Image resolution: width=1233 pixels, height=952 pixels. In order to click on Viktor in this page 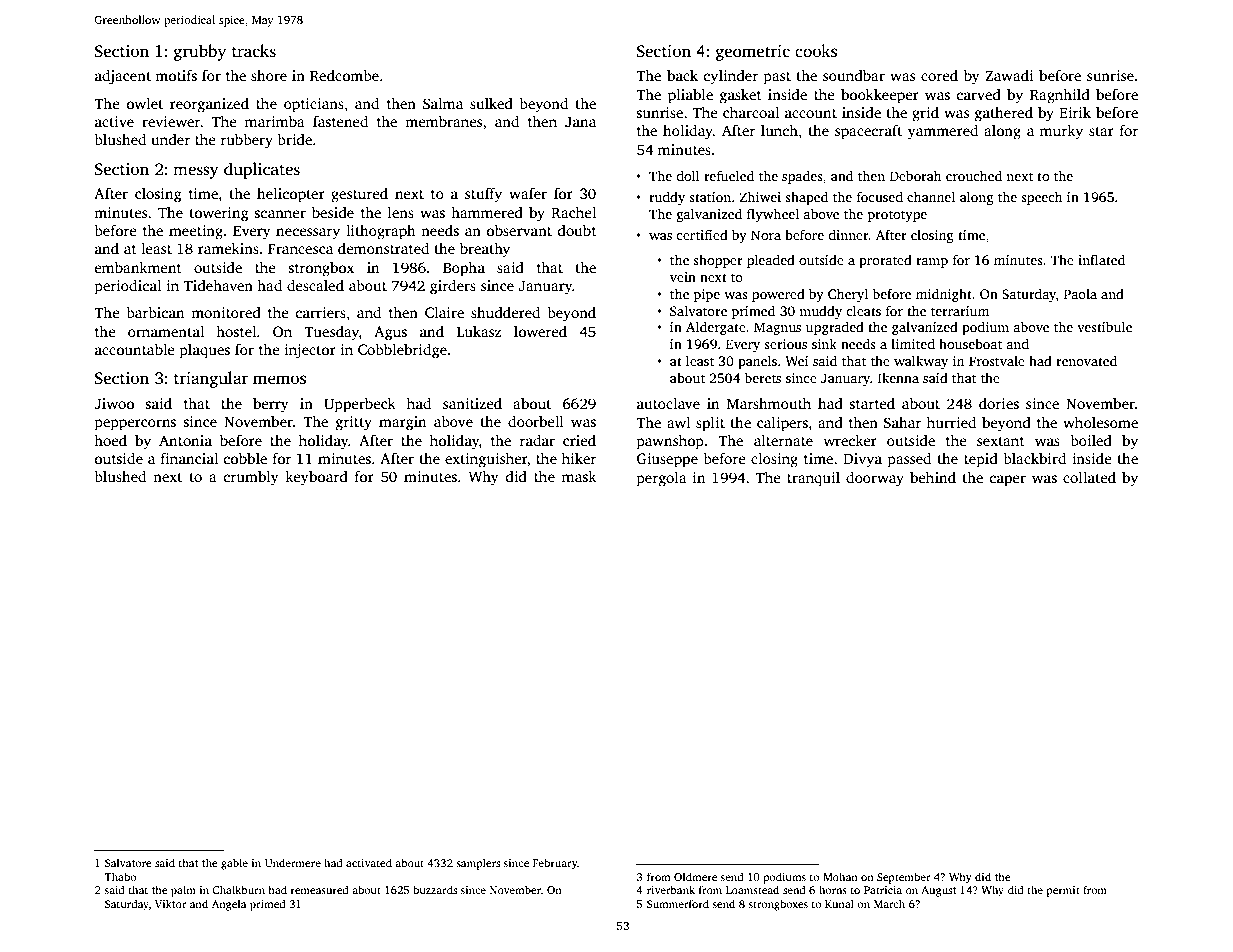, I will do `click(171, 903)`.
